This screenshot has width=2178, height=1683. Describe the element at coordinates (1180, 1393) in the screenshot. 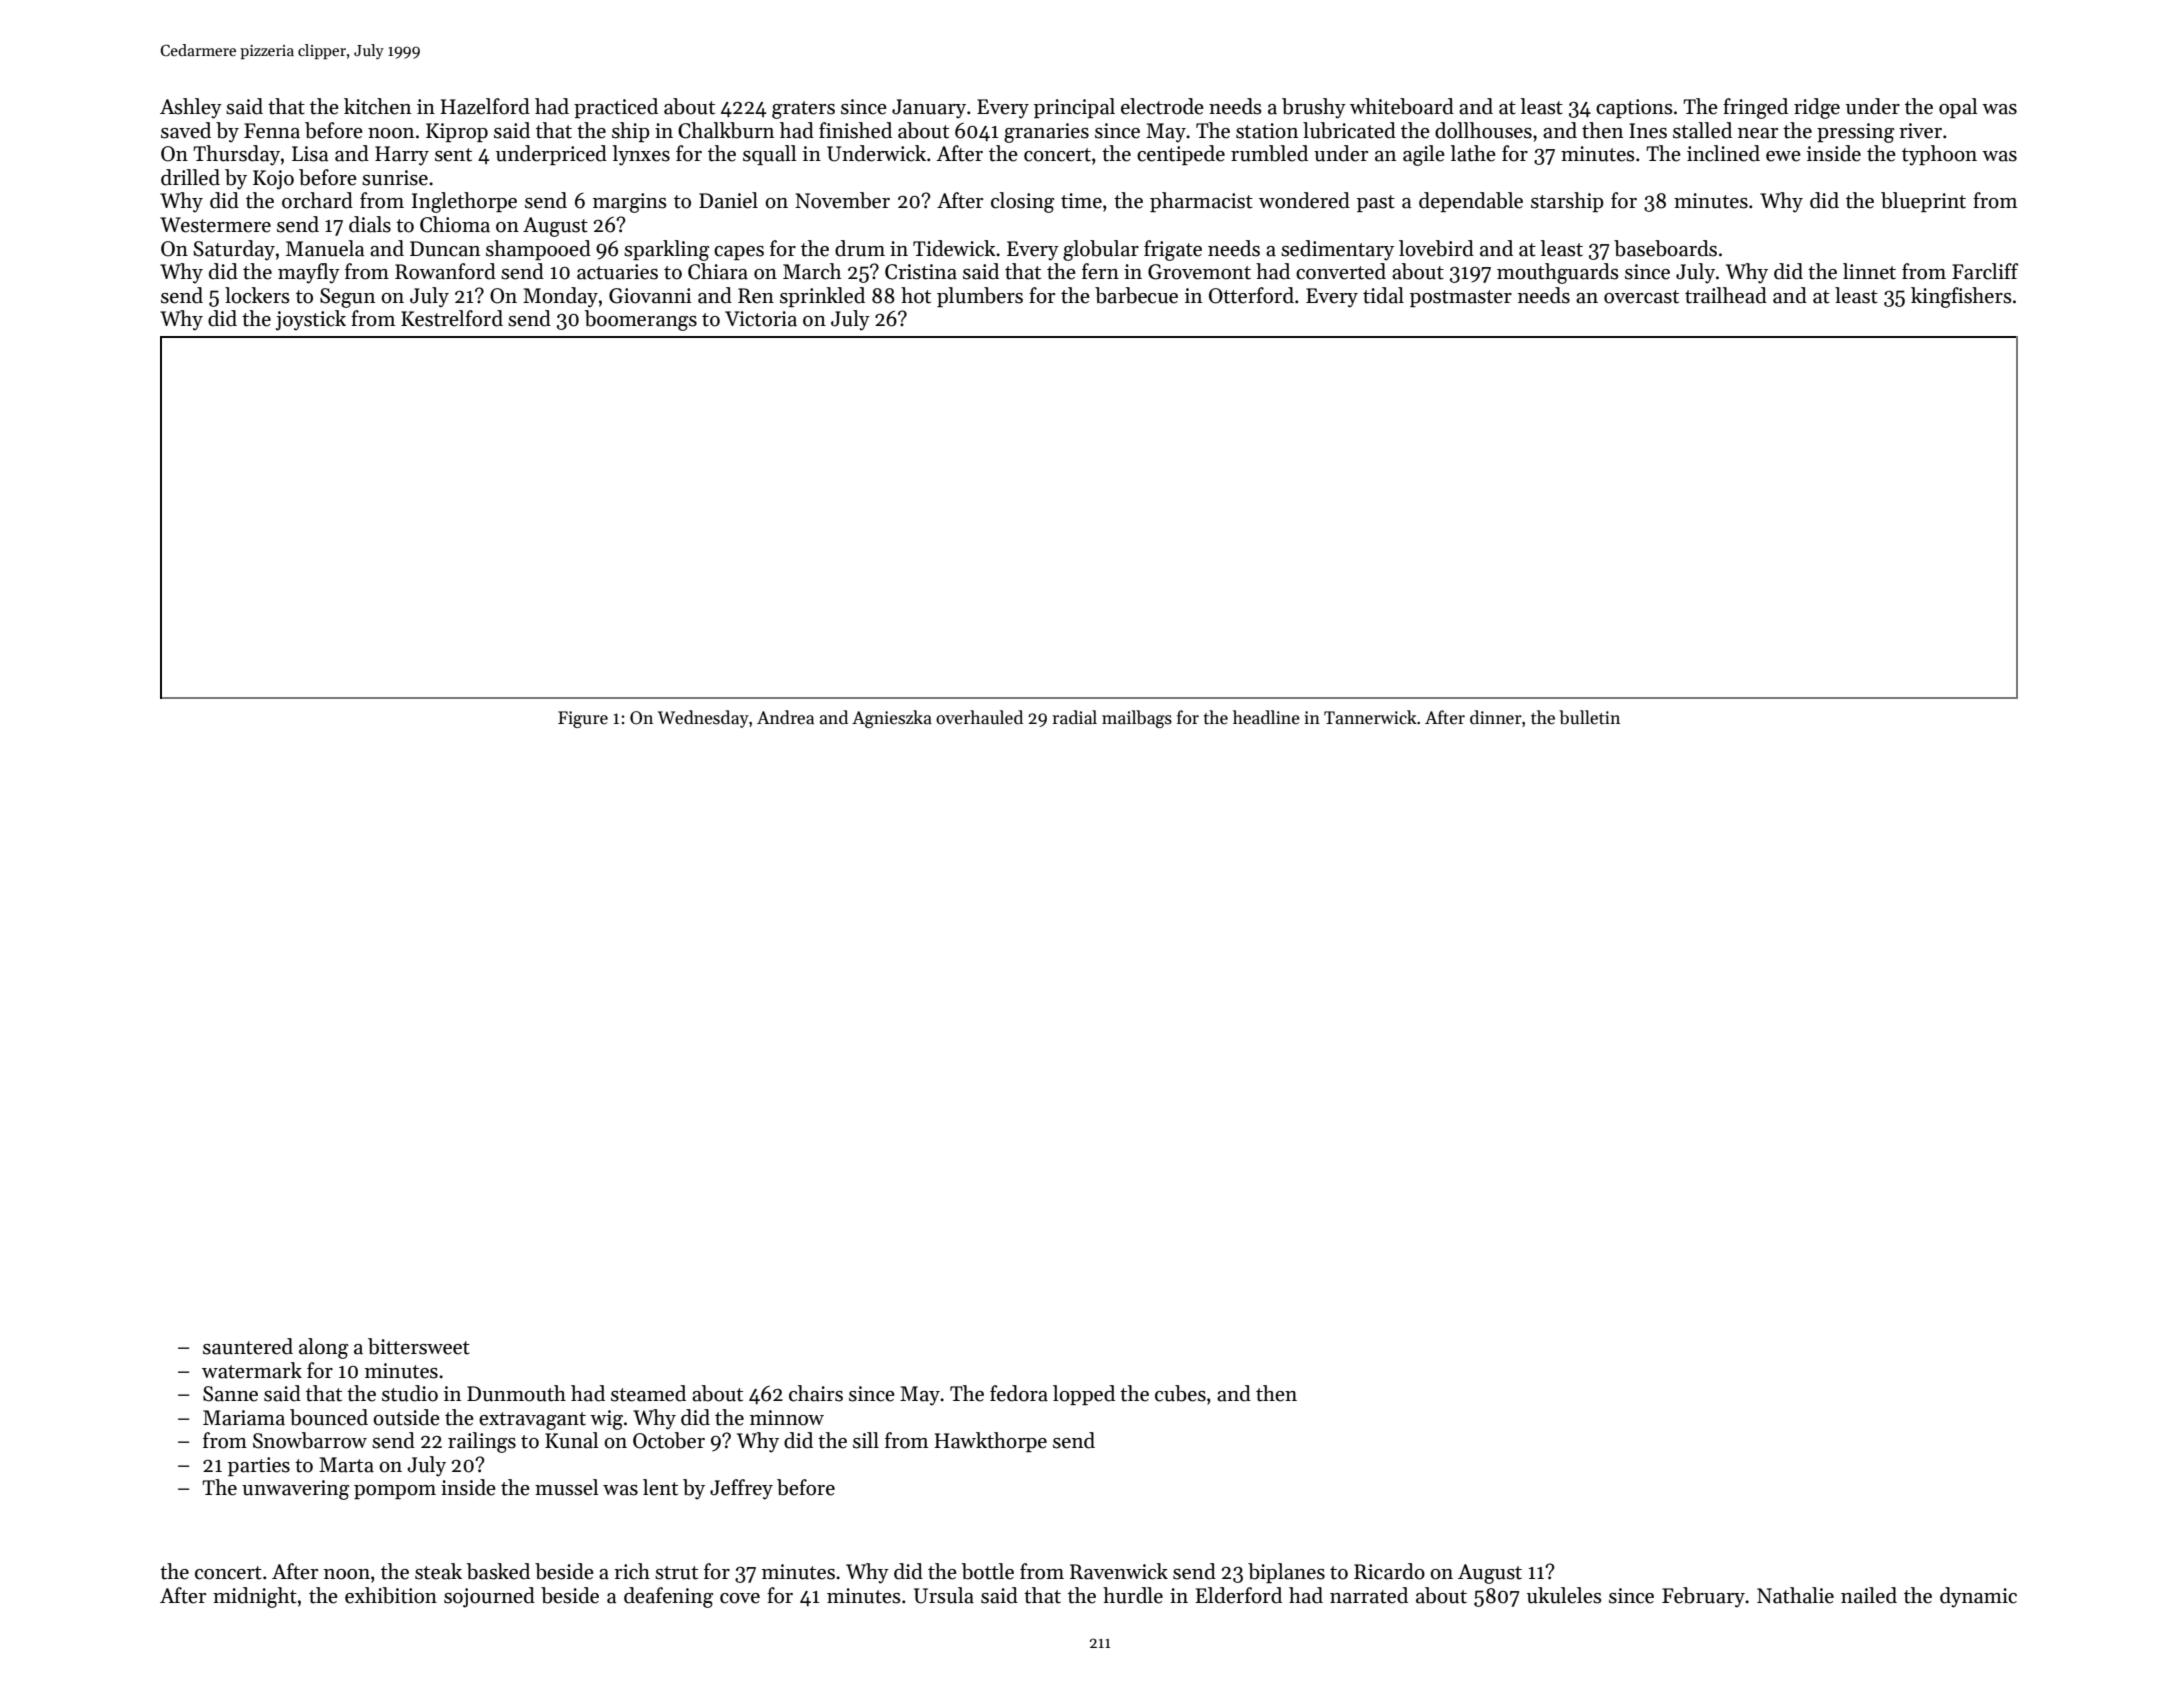

I see `cubes` at that location.
